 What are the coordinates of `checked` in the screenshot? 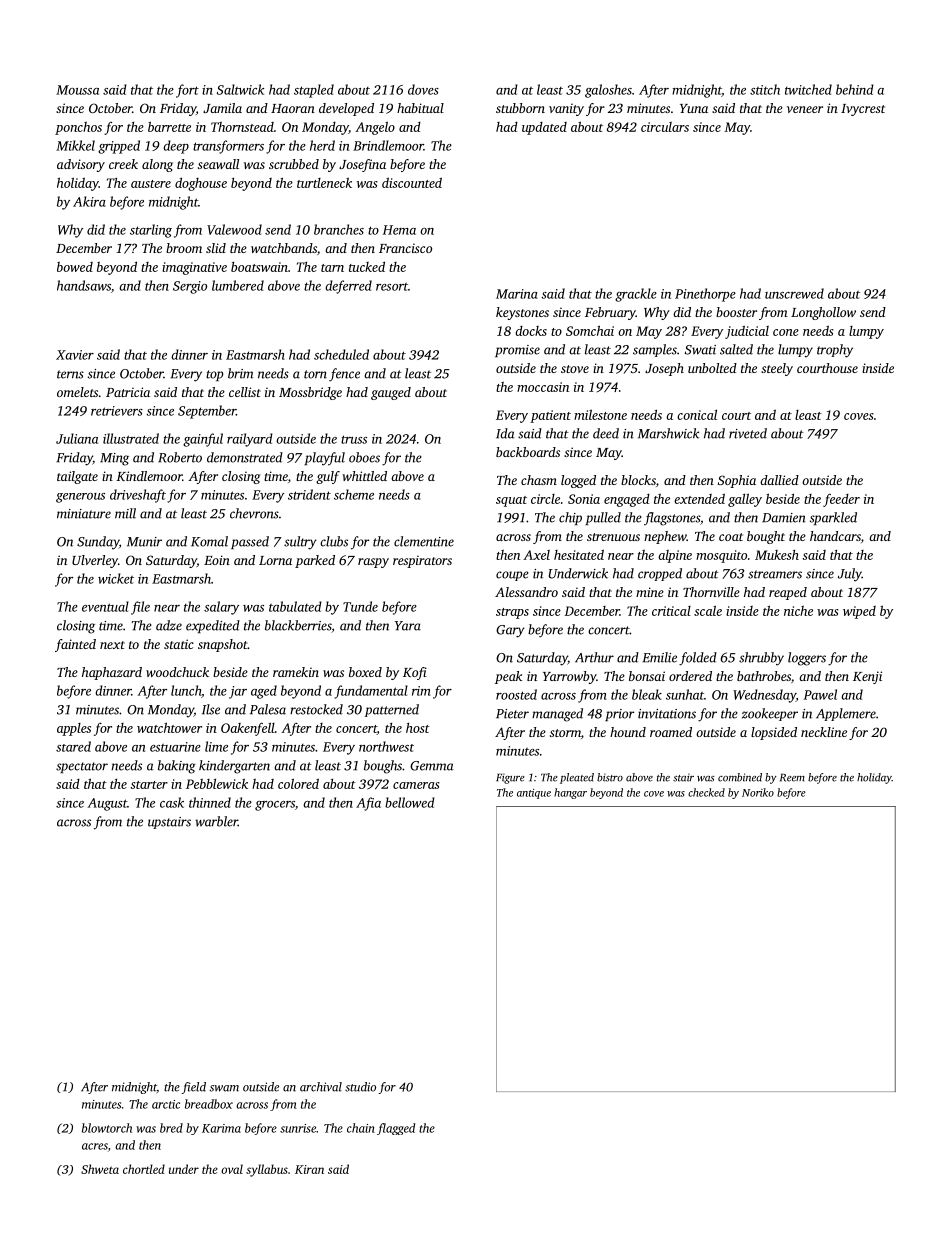 It's located at (706, 792).
